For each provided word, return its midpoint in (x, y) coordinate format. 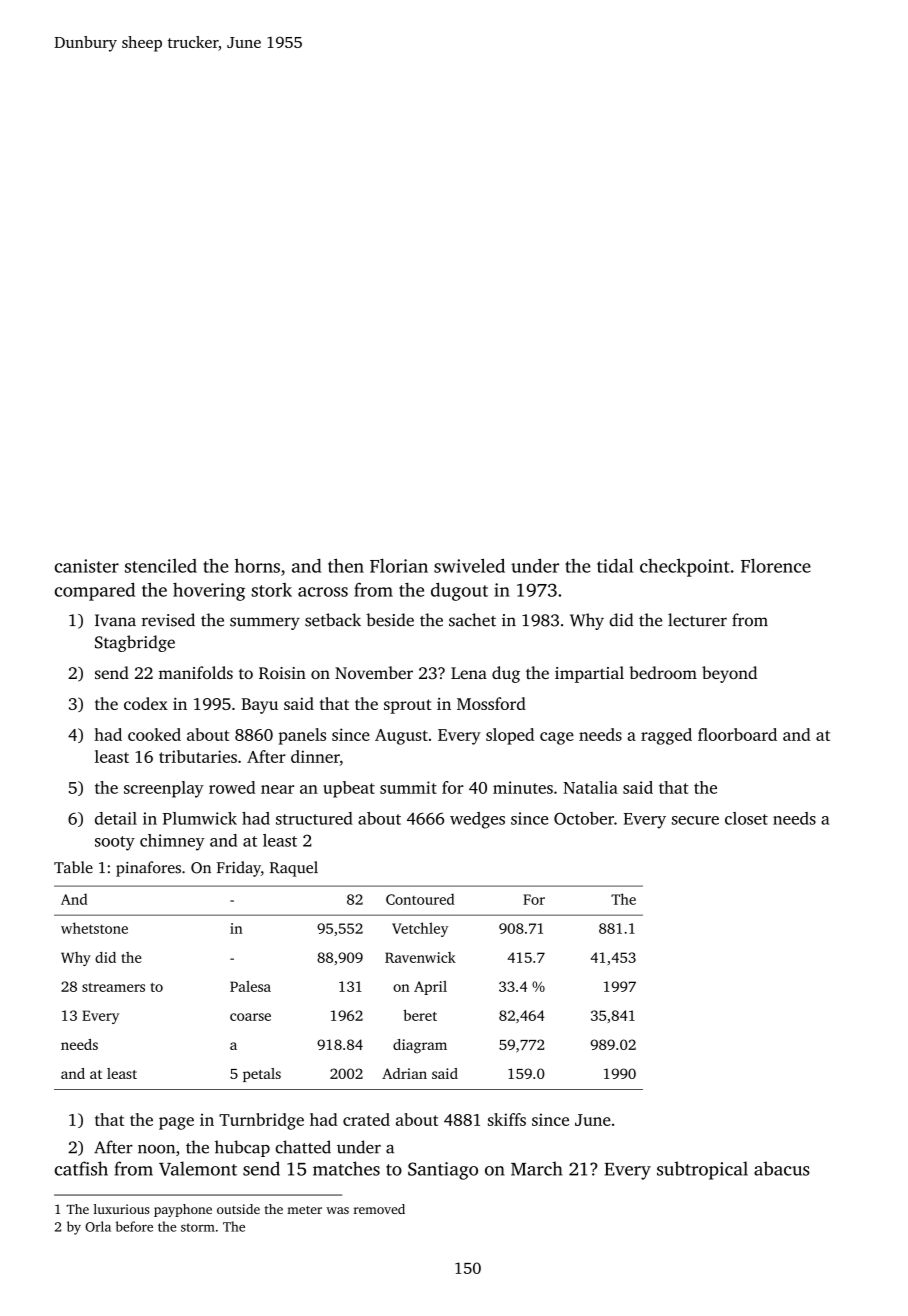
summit (408, 787)
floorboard (737, 734)
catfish (81, 1168)
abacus (782, 1168)
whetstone (94, 928)
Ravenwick (420, 957)
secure (695, 820)
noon (156, 1149)
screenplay (164, 789)
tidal (615, 565)
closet (746, 818)
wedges (477, 820)
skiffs (507, 1119)
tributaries (198, 756)
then (346, 565)
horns (257, 566)
